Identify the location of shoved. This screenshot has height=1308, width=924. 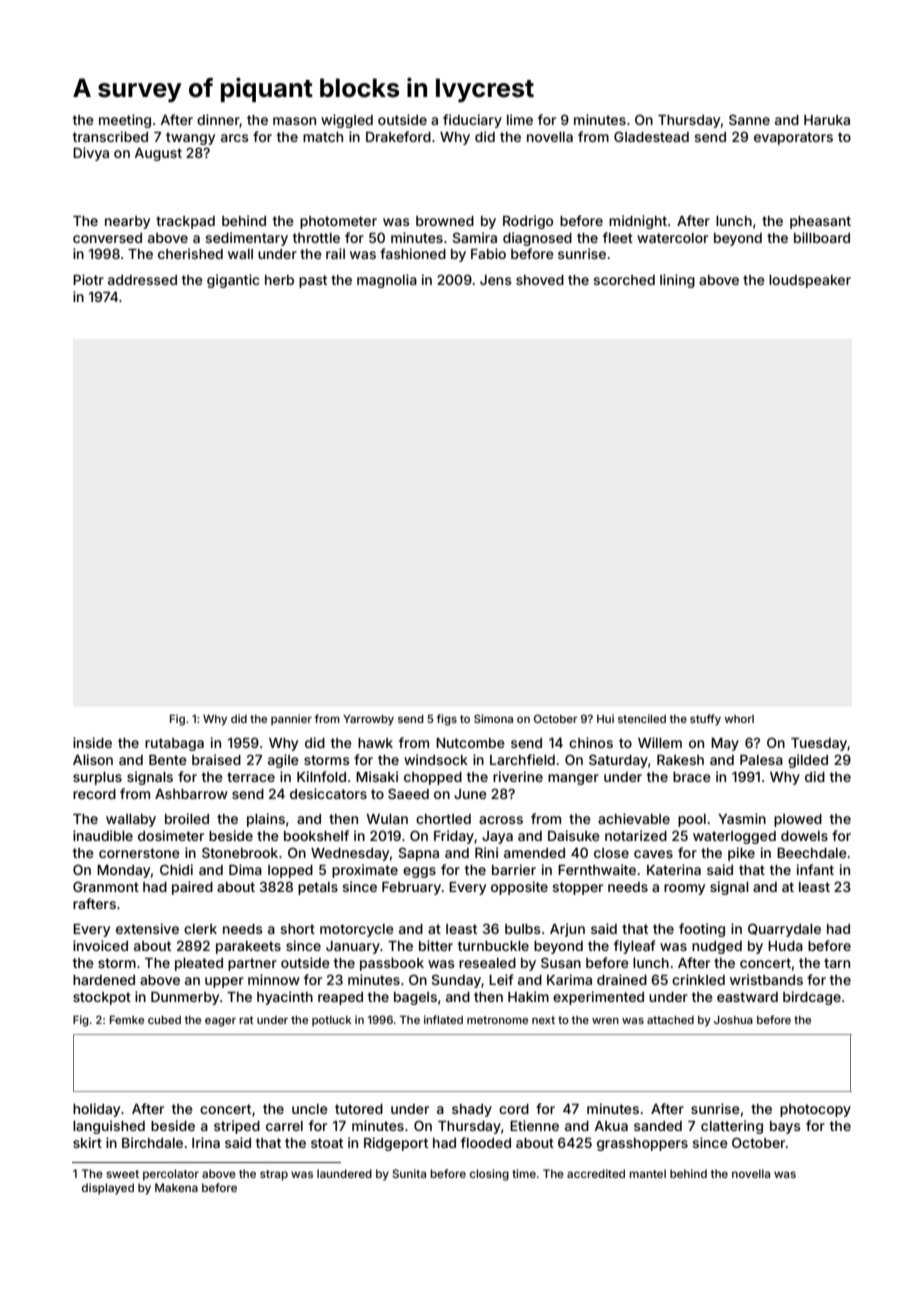
(540, 280).
